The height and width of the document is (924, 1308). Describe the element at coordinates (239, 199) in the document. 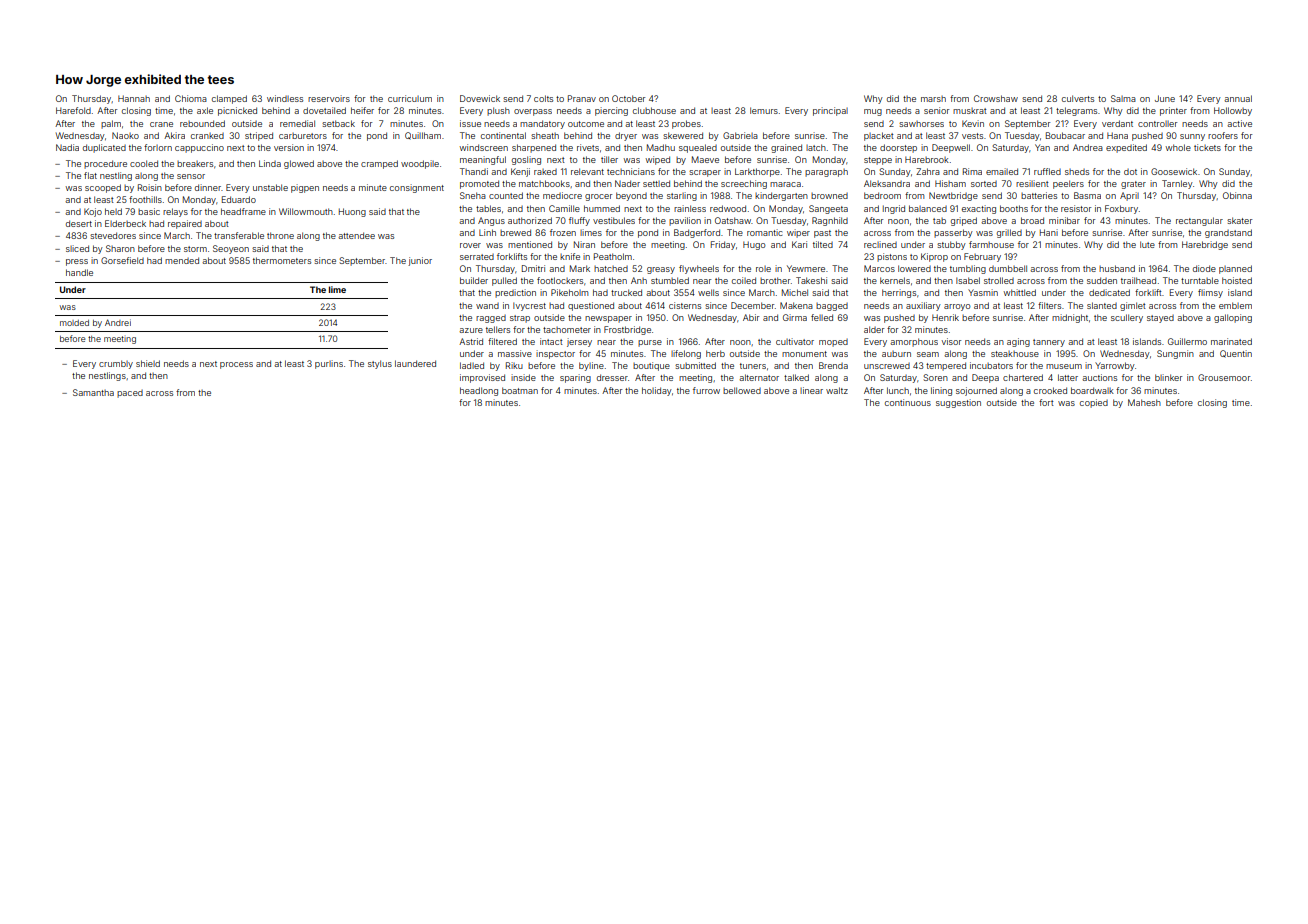

I see `Eduardo` at that location.
